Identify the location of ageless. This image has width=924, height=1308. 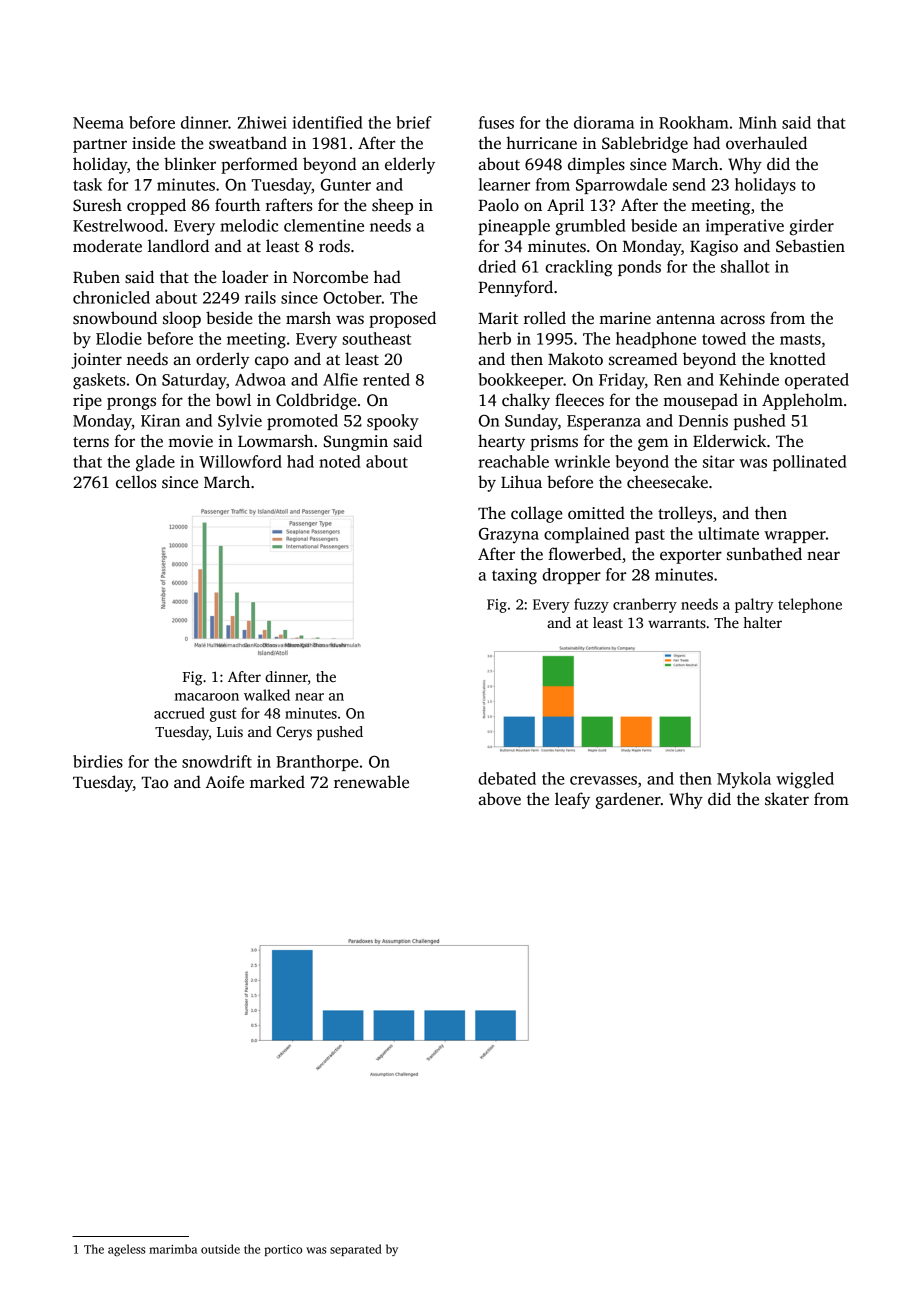
(126, 1250).
